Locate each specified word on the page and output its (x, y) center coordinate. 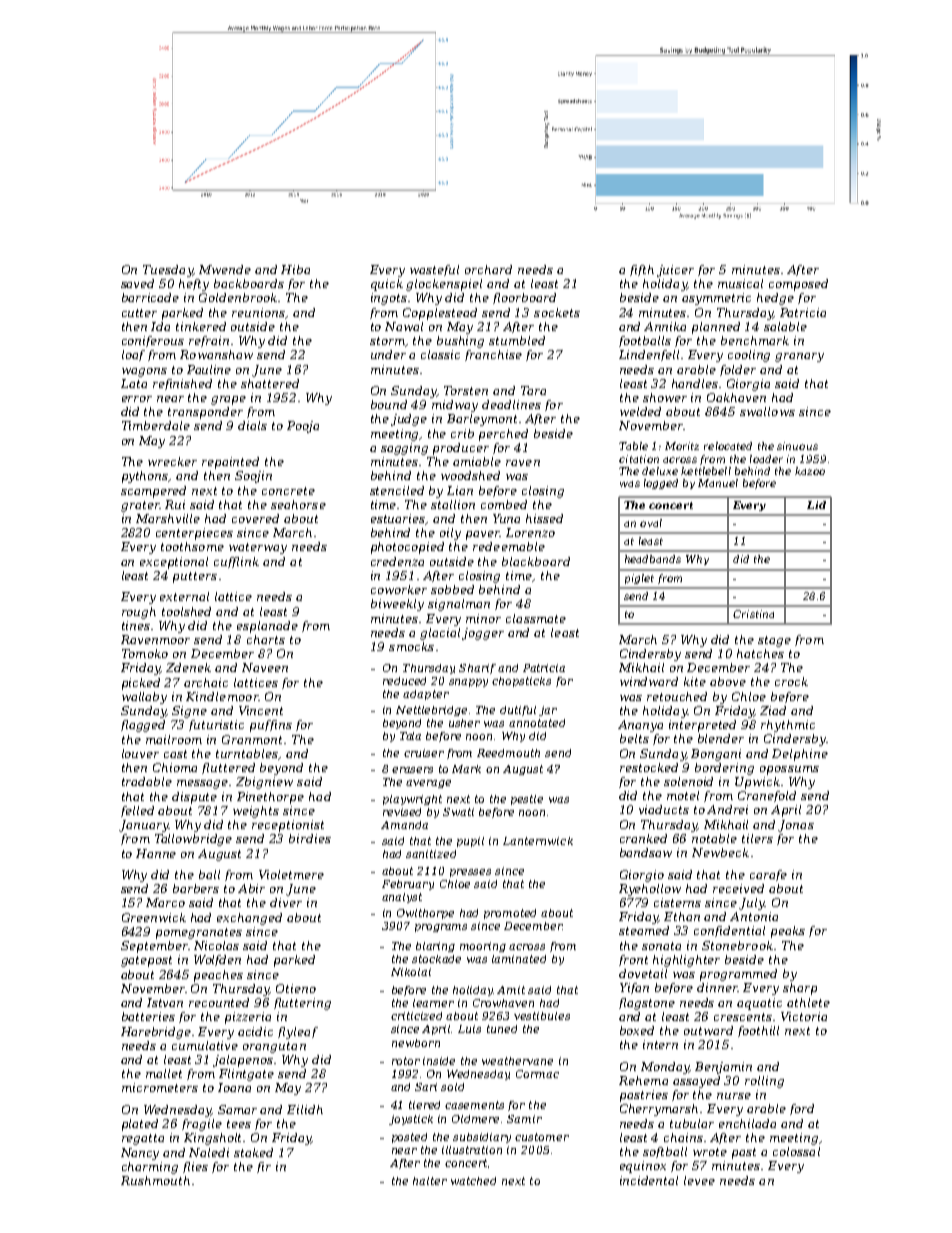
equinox (643, 1167)
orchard (488, 269)
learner (433, 1003)
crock (791, 681)
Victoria (804, 1016)
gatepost (146, 961)
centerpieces (194, 534)
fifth (642, 270)
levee (699, 1180)
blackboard (536, 561)
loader (766, 459)
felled (137, 811)
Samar (237, 1109)
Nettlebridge (431, 711)
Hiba (295, 269)
